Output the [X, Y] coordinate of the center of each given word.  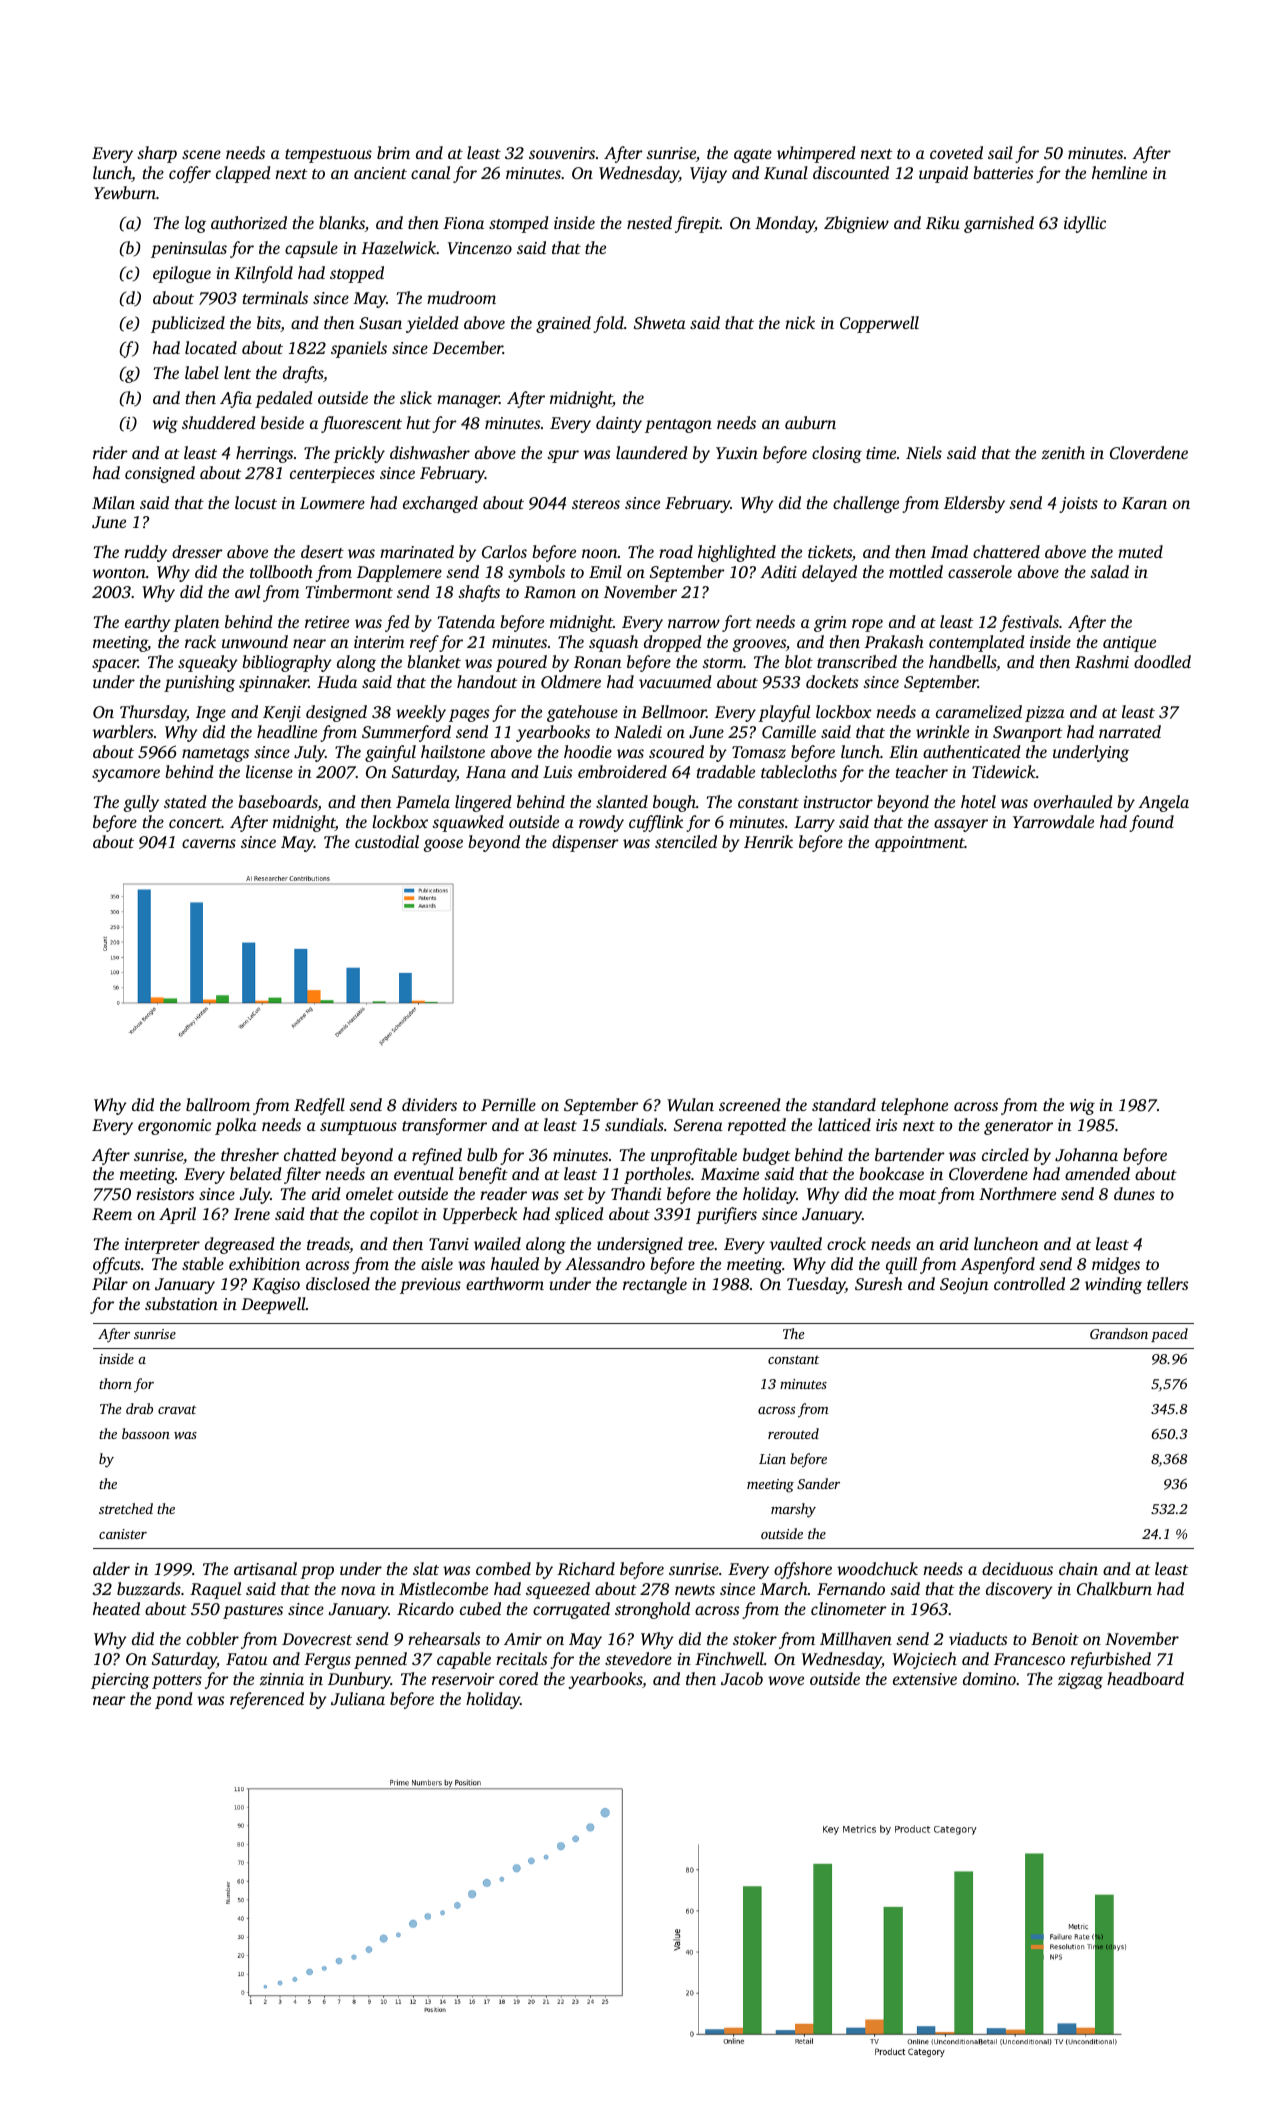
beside [282, 422]
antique [1129, 644]
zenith [1063, 452]
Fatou [246, 1659]
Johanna [1086, 1155]
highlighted [737, 553]
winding [1113, 1285]
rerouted [793, 1433]
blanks [342, 222]
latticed [844, 1124]
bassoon [146, 1433]
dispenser [585, 843]
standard [844, 1104]
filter [302, 1175]
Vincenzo [480, 248]
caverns [209, 843]
